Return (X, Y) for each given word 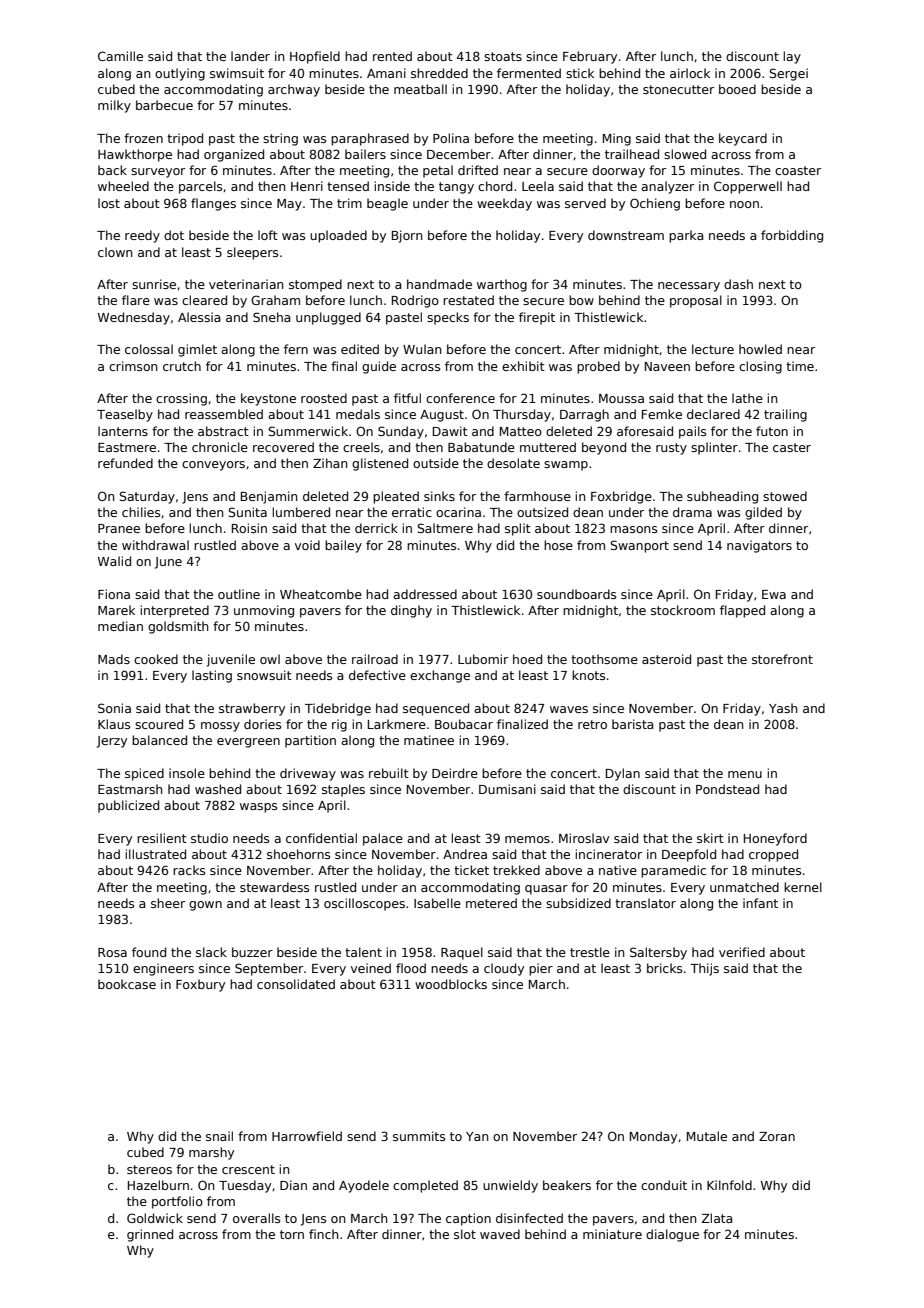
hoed (527, 659)
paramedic (673, 871)
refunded (125, 463)
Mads (114, 659)
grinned (150, 1235)
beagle (387, 204)
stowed (785, 496)
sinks (439, 496)
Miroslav (584, 838)
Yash (783, 708)
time (800, 366)
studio (209, 838)
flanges (213, 204)
